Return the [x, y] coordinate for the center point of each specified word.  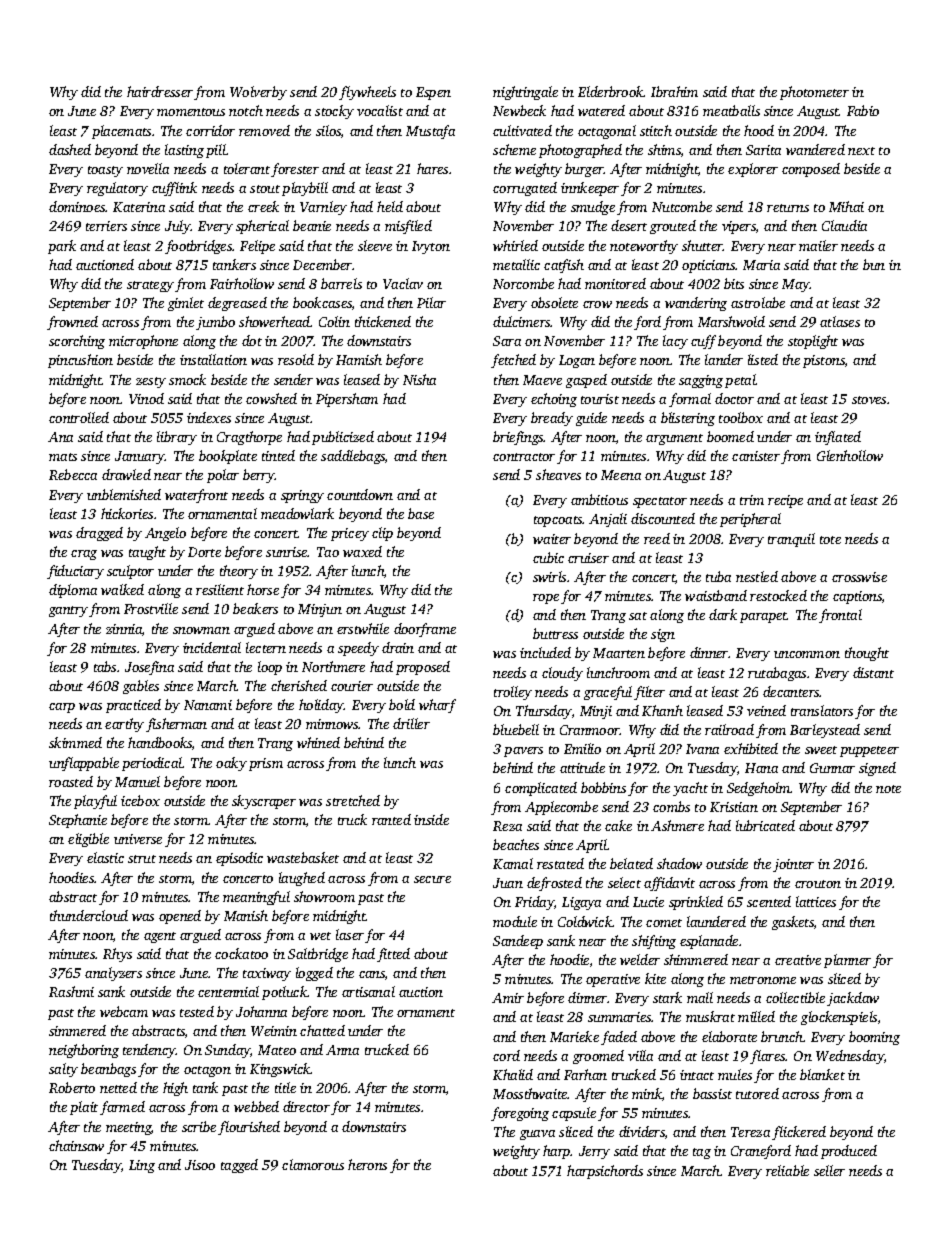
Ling [142, 1166]
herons [367, 1164]
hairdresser [160, 91]
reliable [787, 1170]
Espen [433, 93]
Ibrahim [674, 91]
